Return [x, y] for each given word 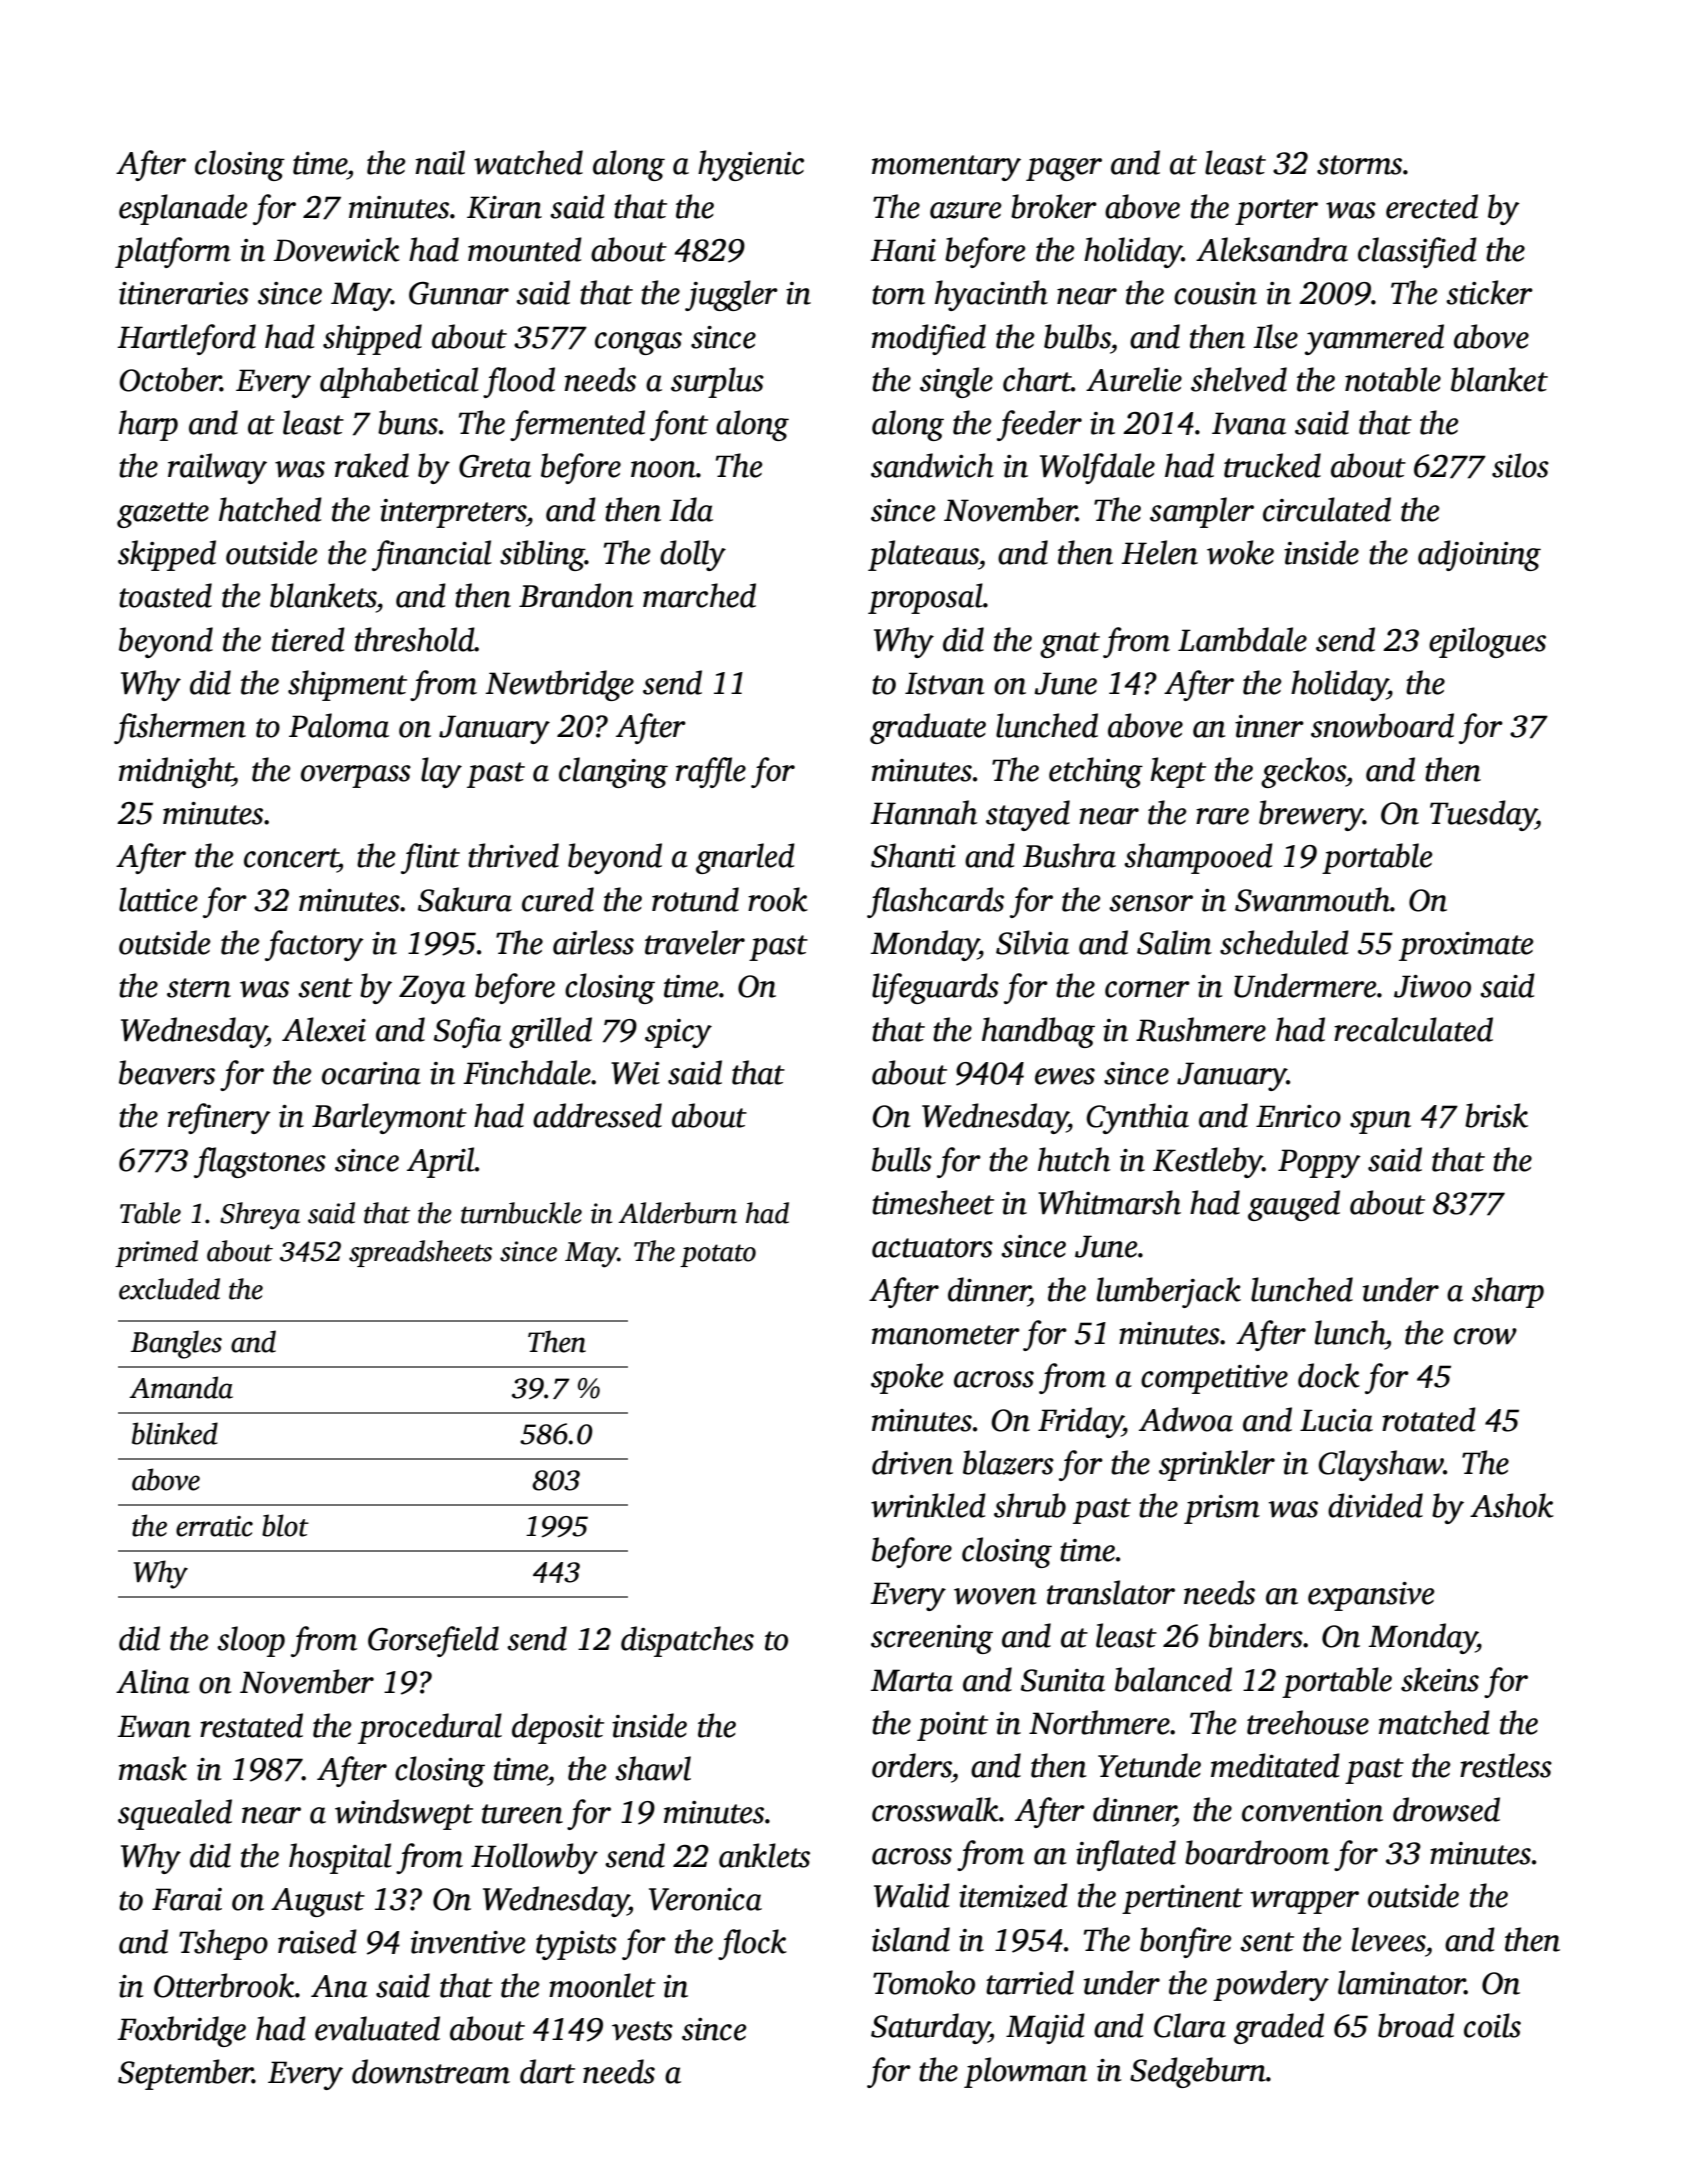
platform [173, 252]
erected [1432, 206]
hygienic [751, 165]
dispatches [687, 1641]
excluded [169, 1289]
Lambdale [1242, 639]
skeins [1440, 1679]
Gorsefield [433, 1641]
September [185, 2074]
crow [1485, 1336]
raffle [711, 772]
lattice [158, 899]
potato [718, 1255]
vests [642, 2031]
